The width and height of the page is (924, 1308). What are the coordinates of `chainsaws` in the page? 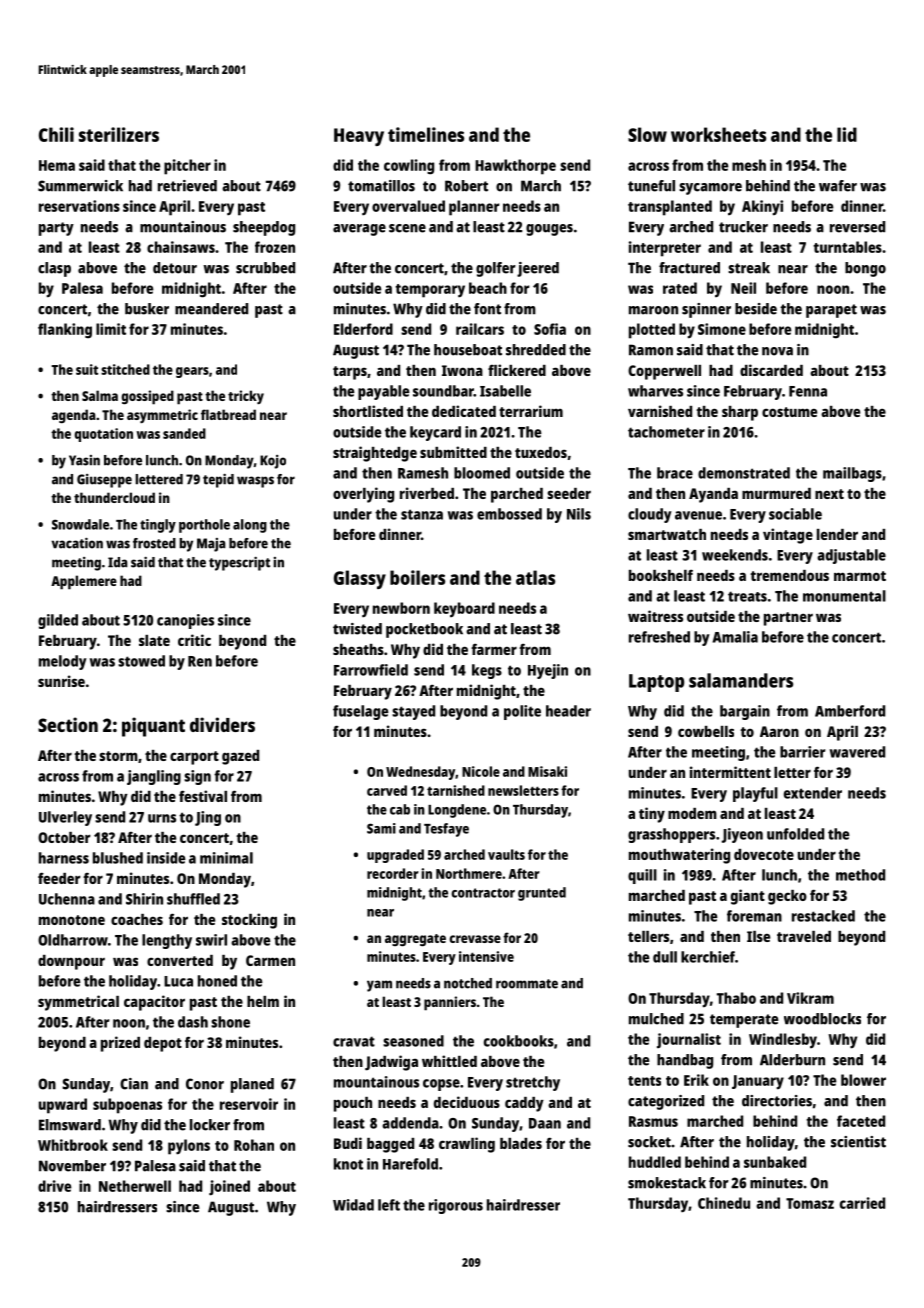 It's located at (181, 247).
